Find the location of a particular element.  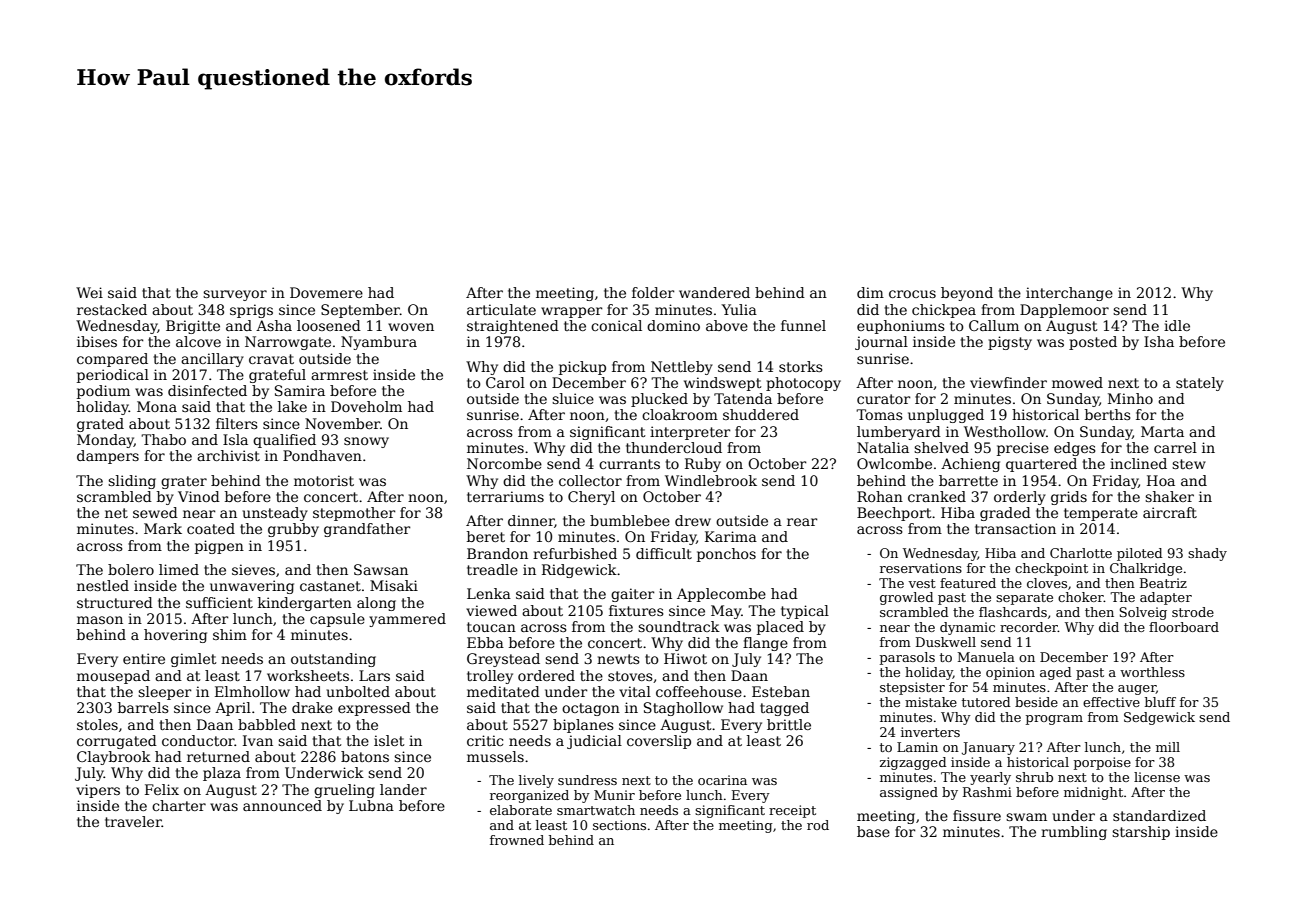

ponchos is located at coordinates (726, 555).
